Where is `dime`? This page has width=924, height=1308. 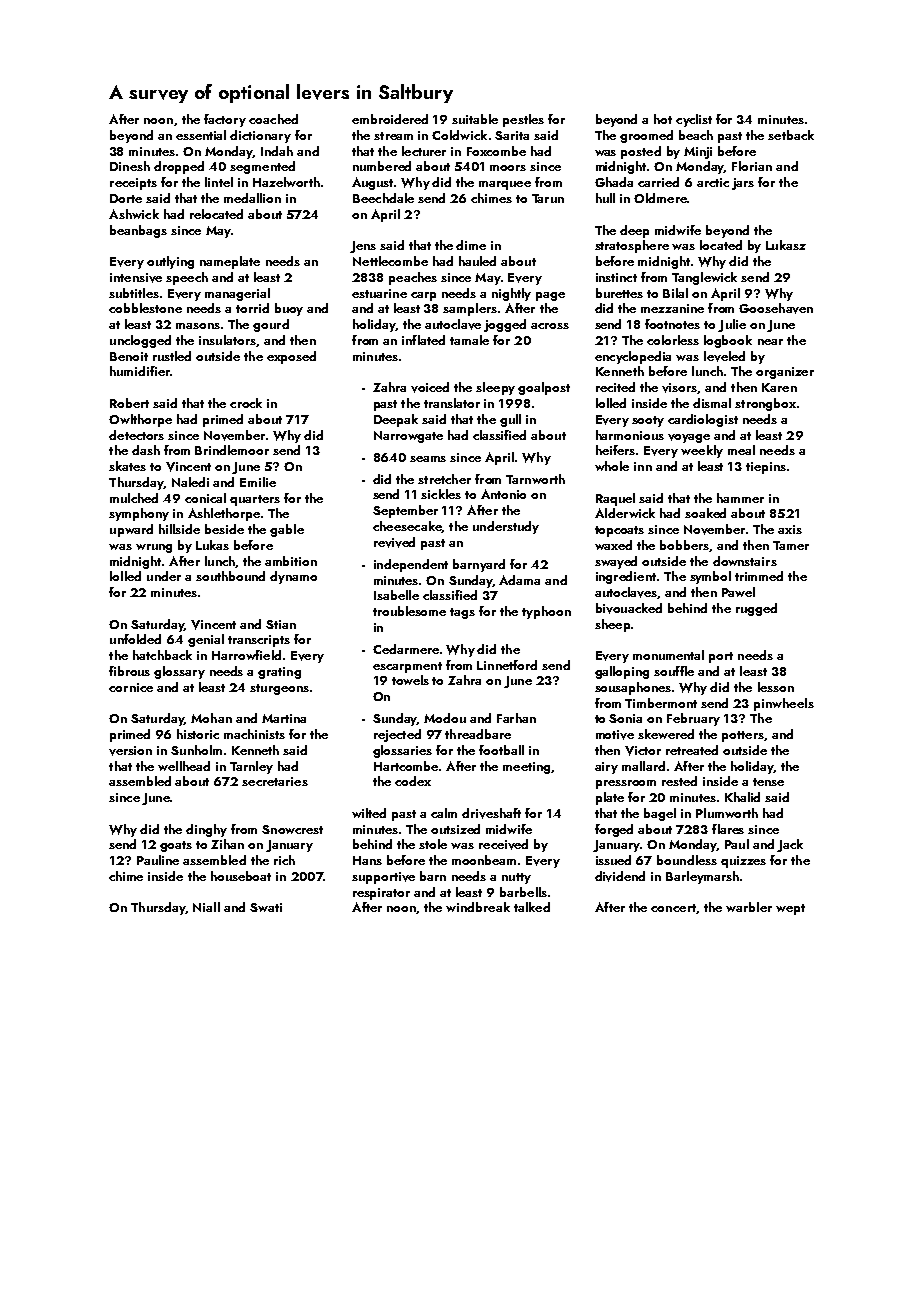
dime is located at coordinates (471, 245).
